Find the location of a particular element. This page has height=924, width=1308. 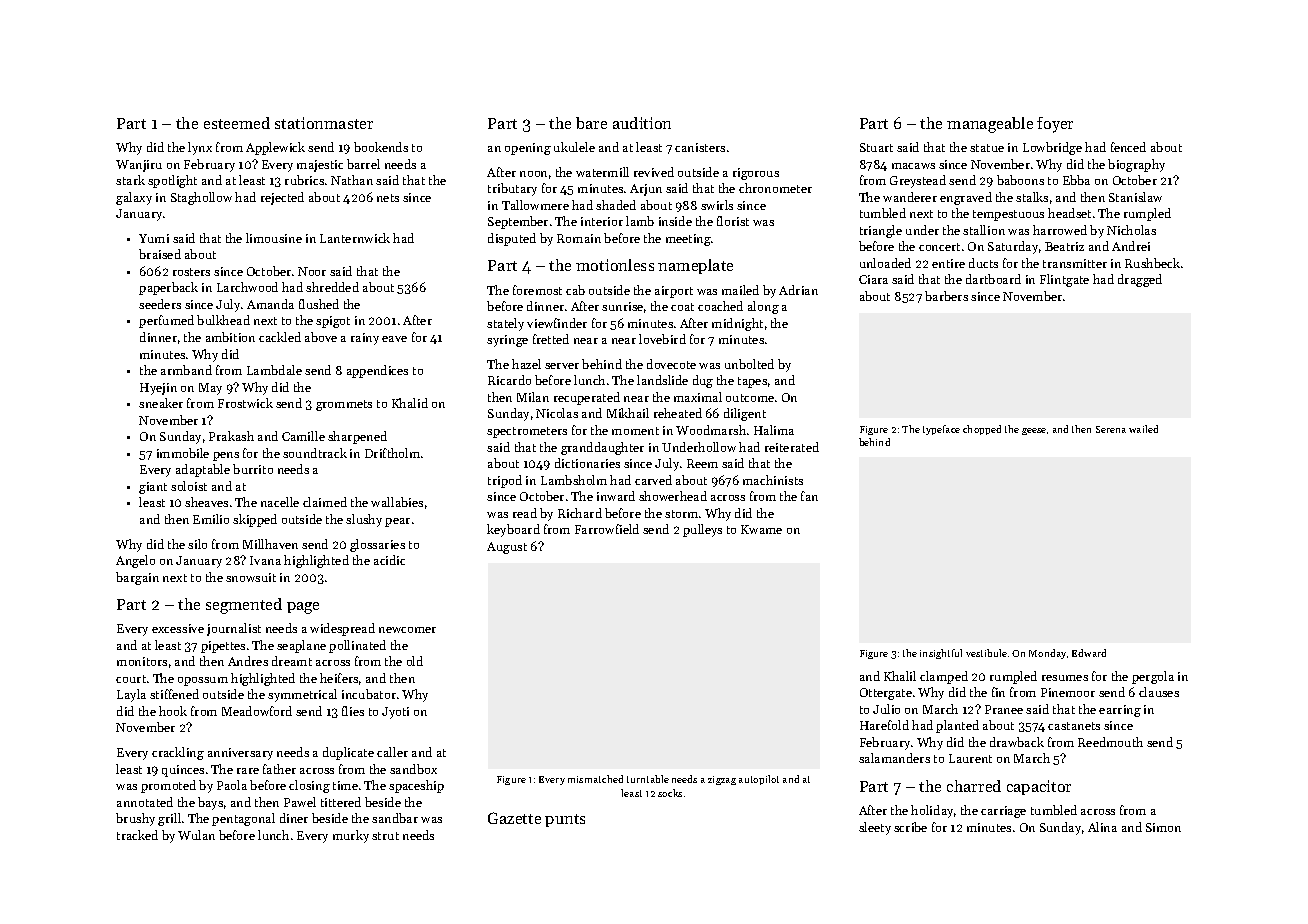

Hyejin is located at coordinates (158, 389).
